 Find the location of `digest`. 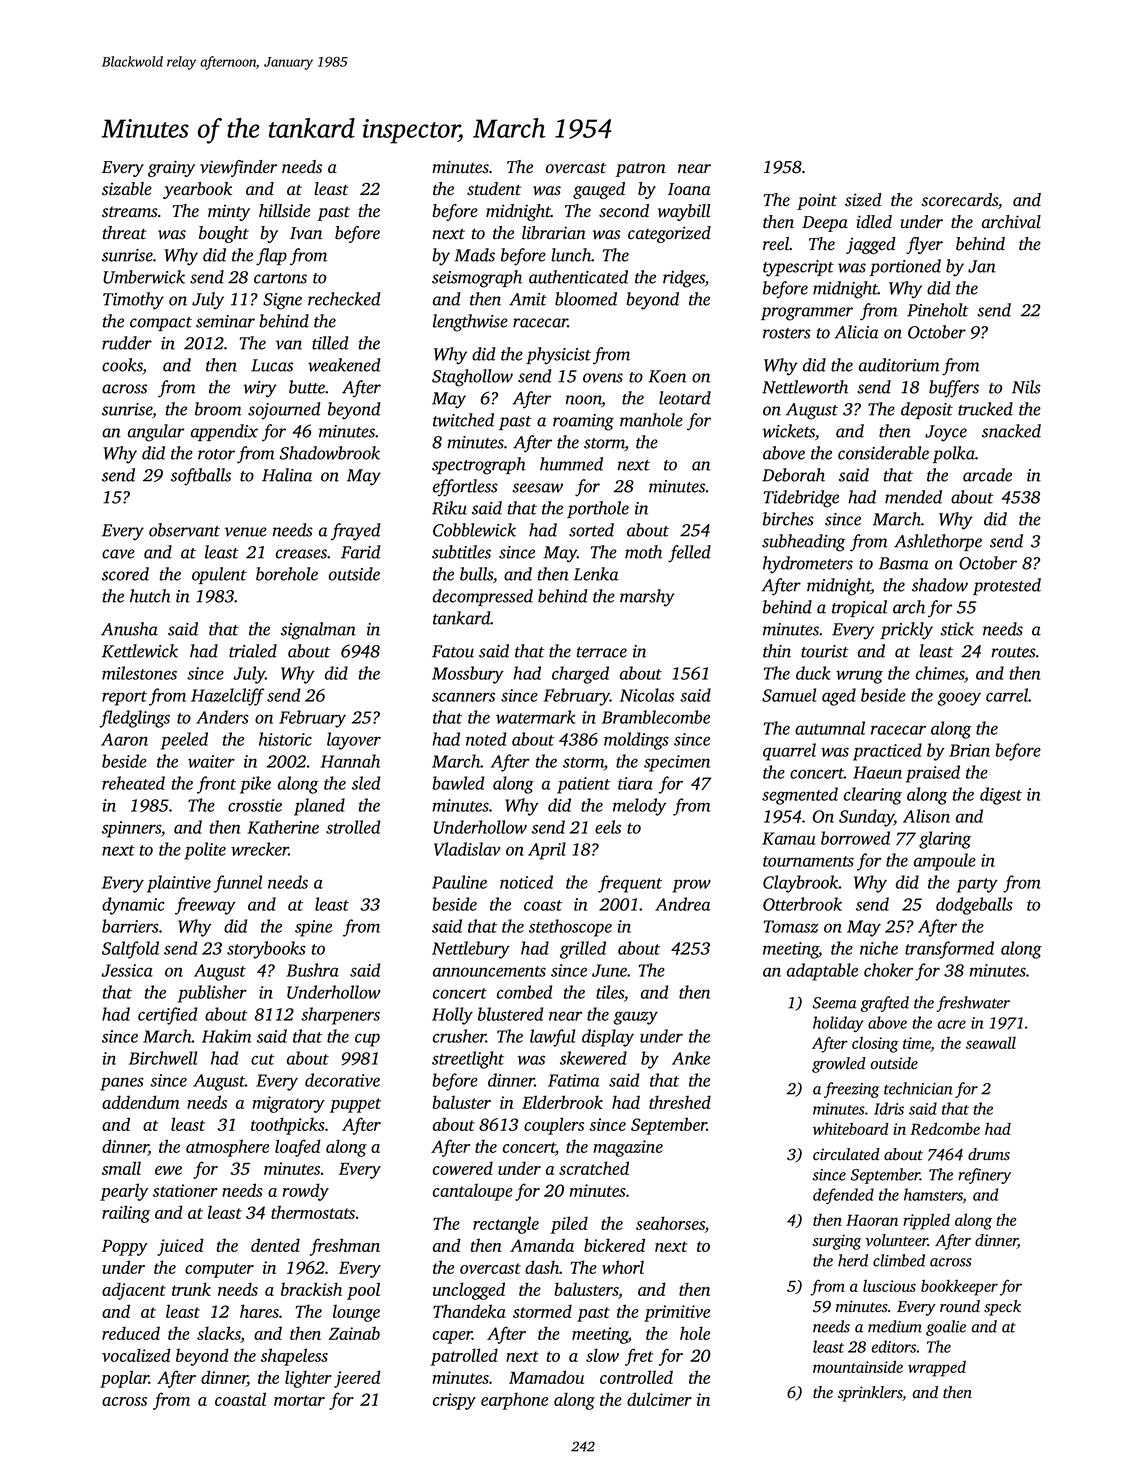

digest is located at coordinates (1001, 796).
